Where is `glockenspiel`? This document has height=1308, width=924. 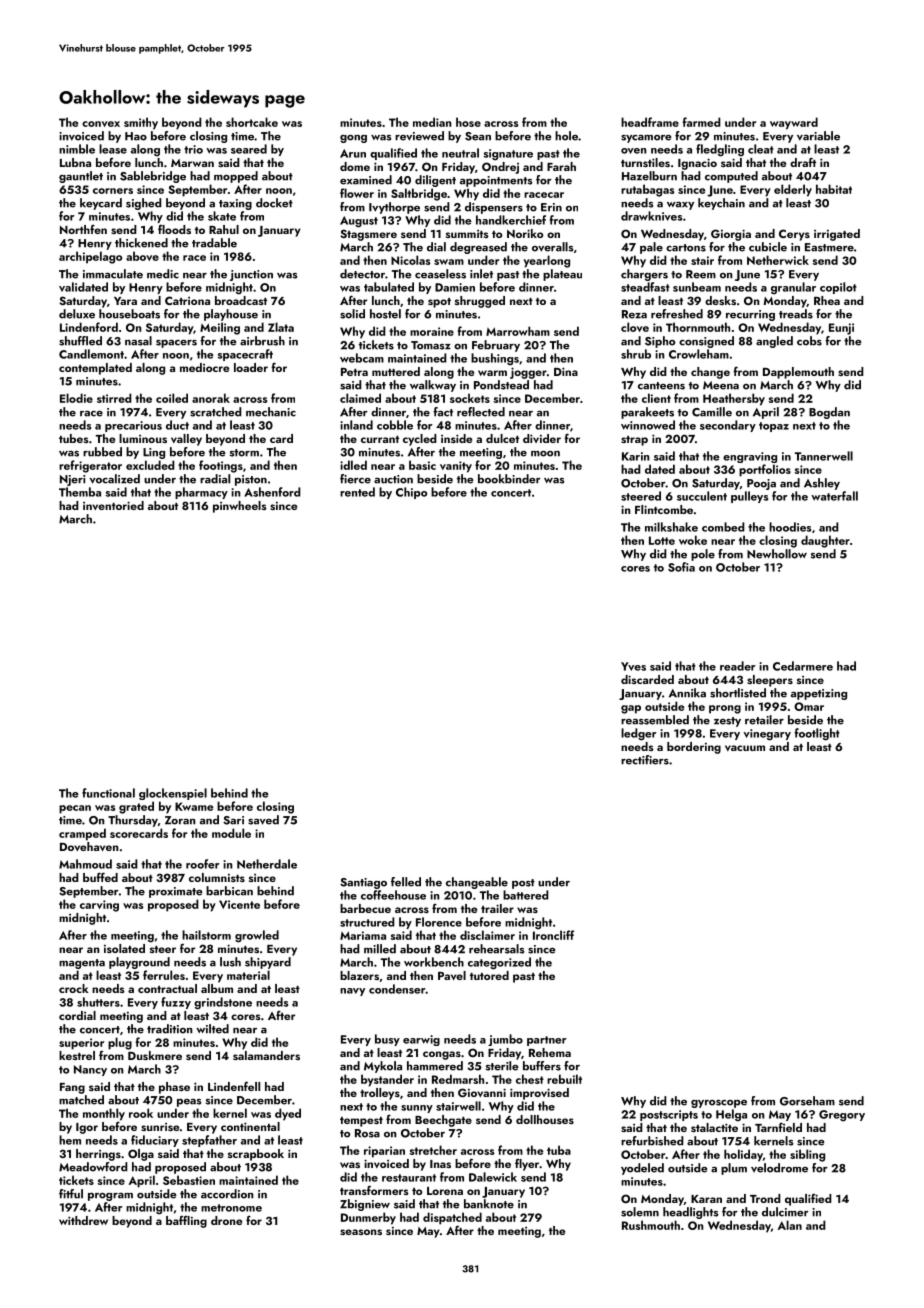 glockenspiel is located at coordinates (173, 794).
